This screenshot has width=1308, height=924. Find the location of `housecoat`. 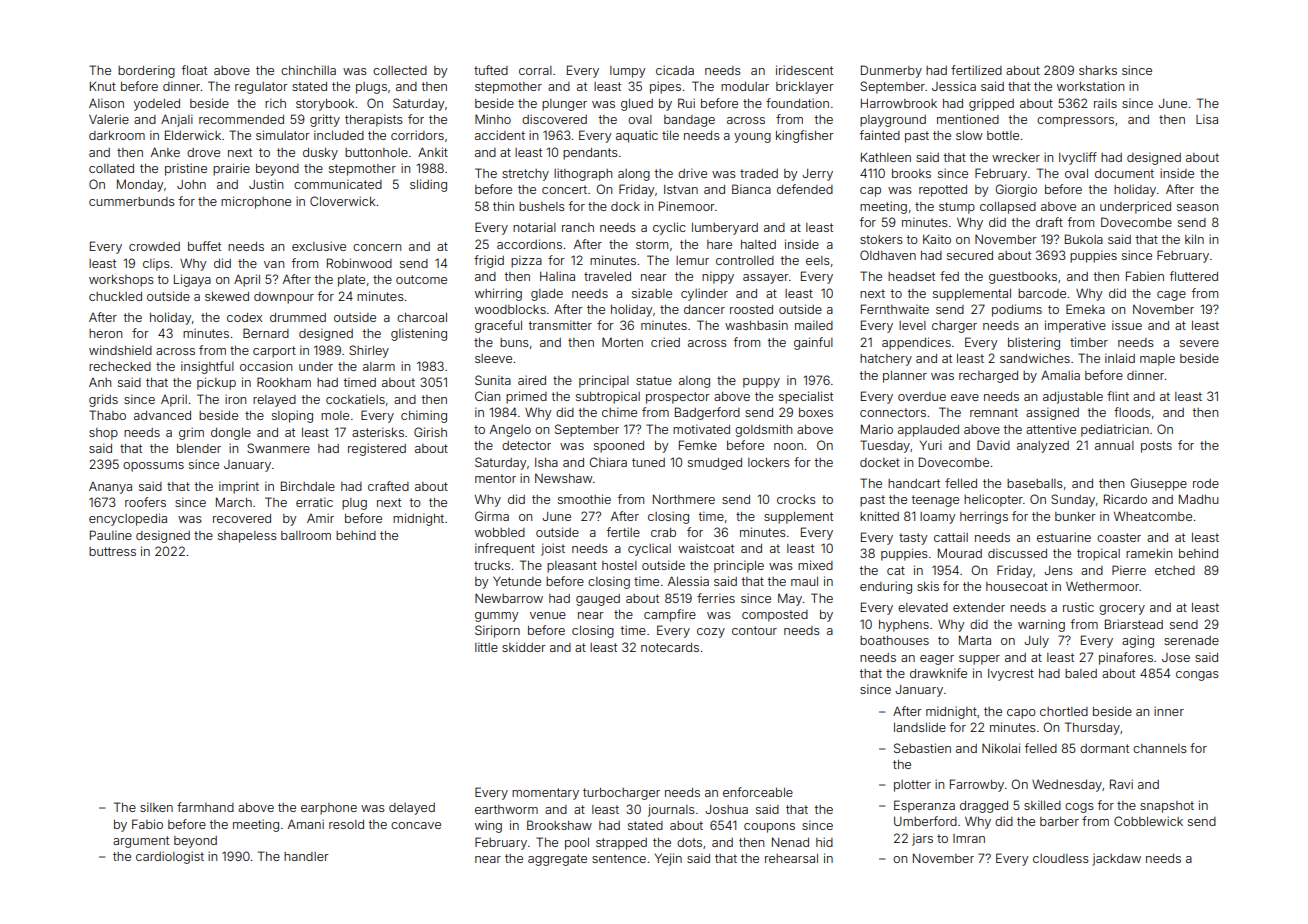

housecoat is located at coordinates (1017, 586).
